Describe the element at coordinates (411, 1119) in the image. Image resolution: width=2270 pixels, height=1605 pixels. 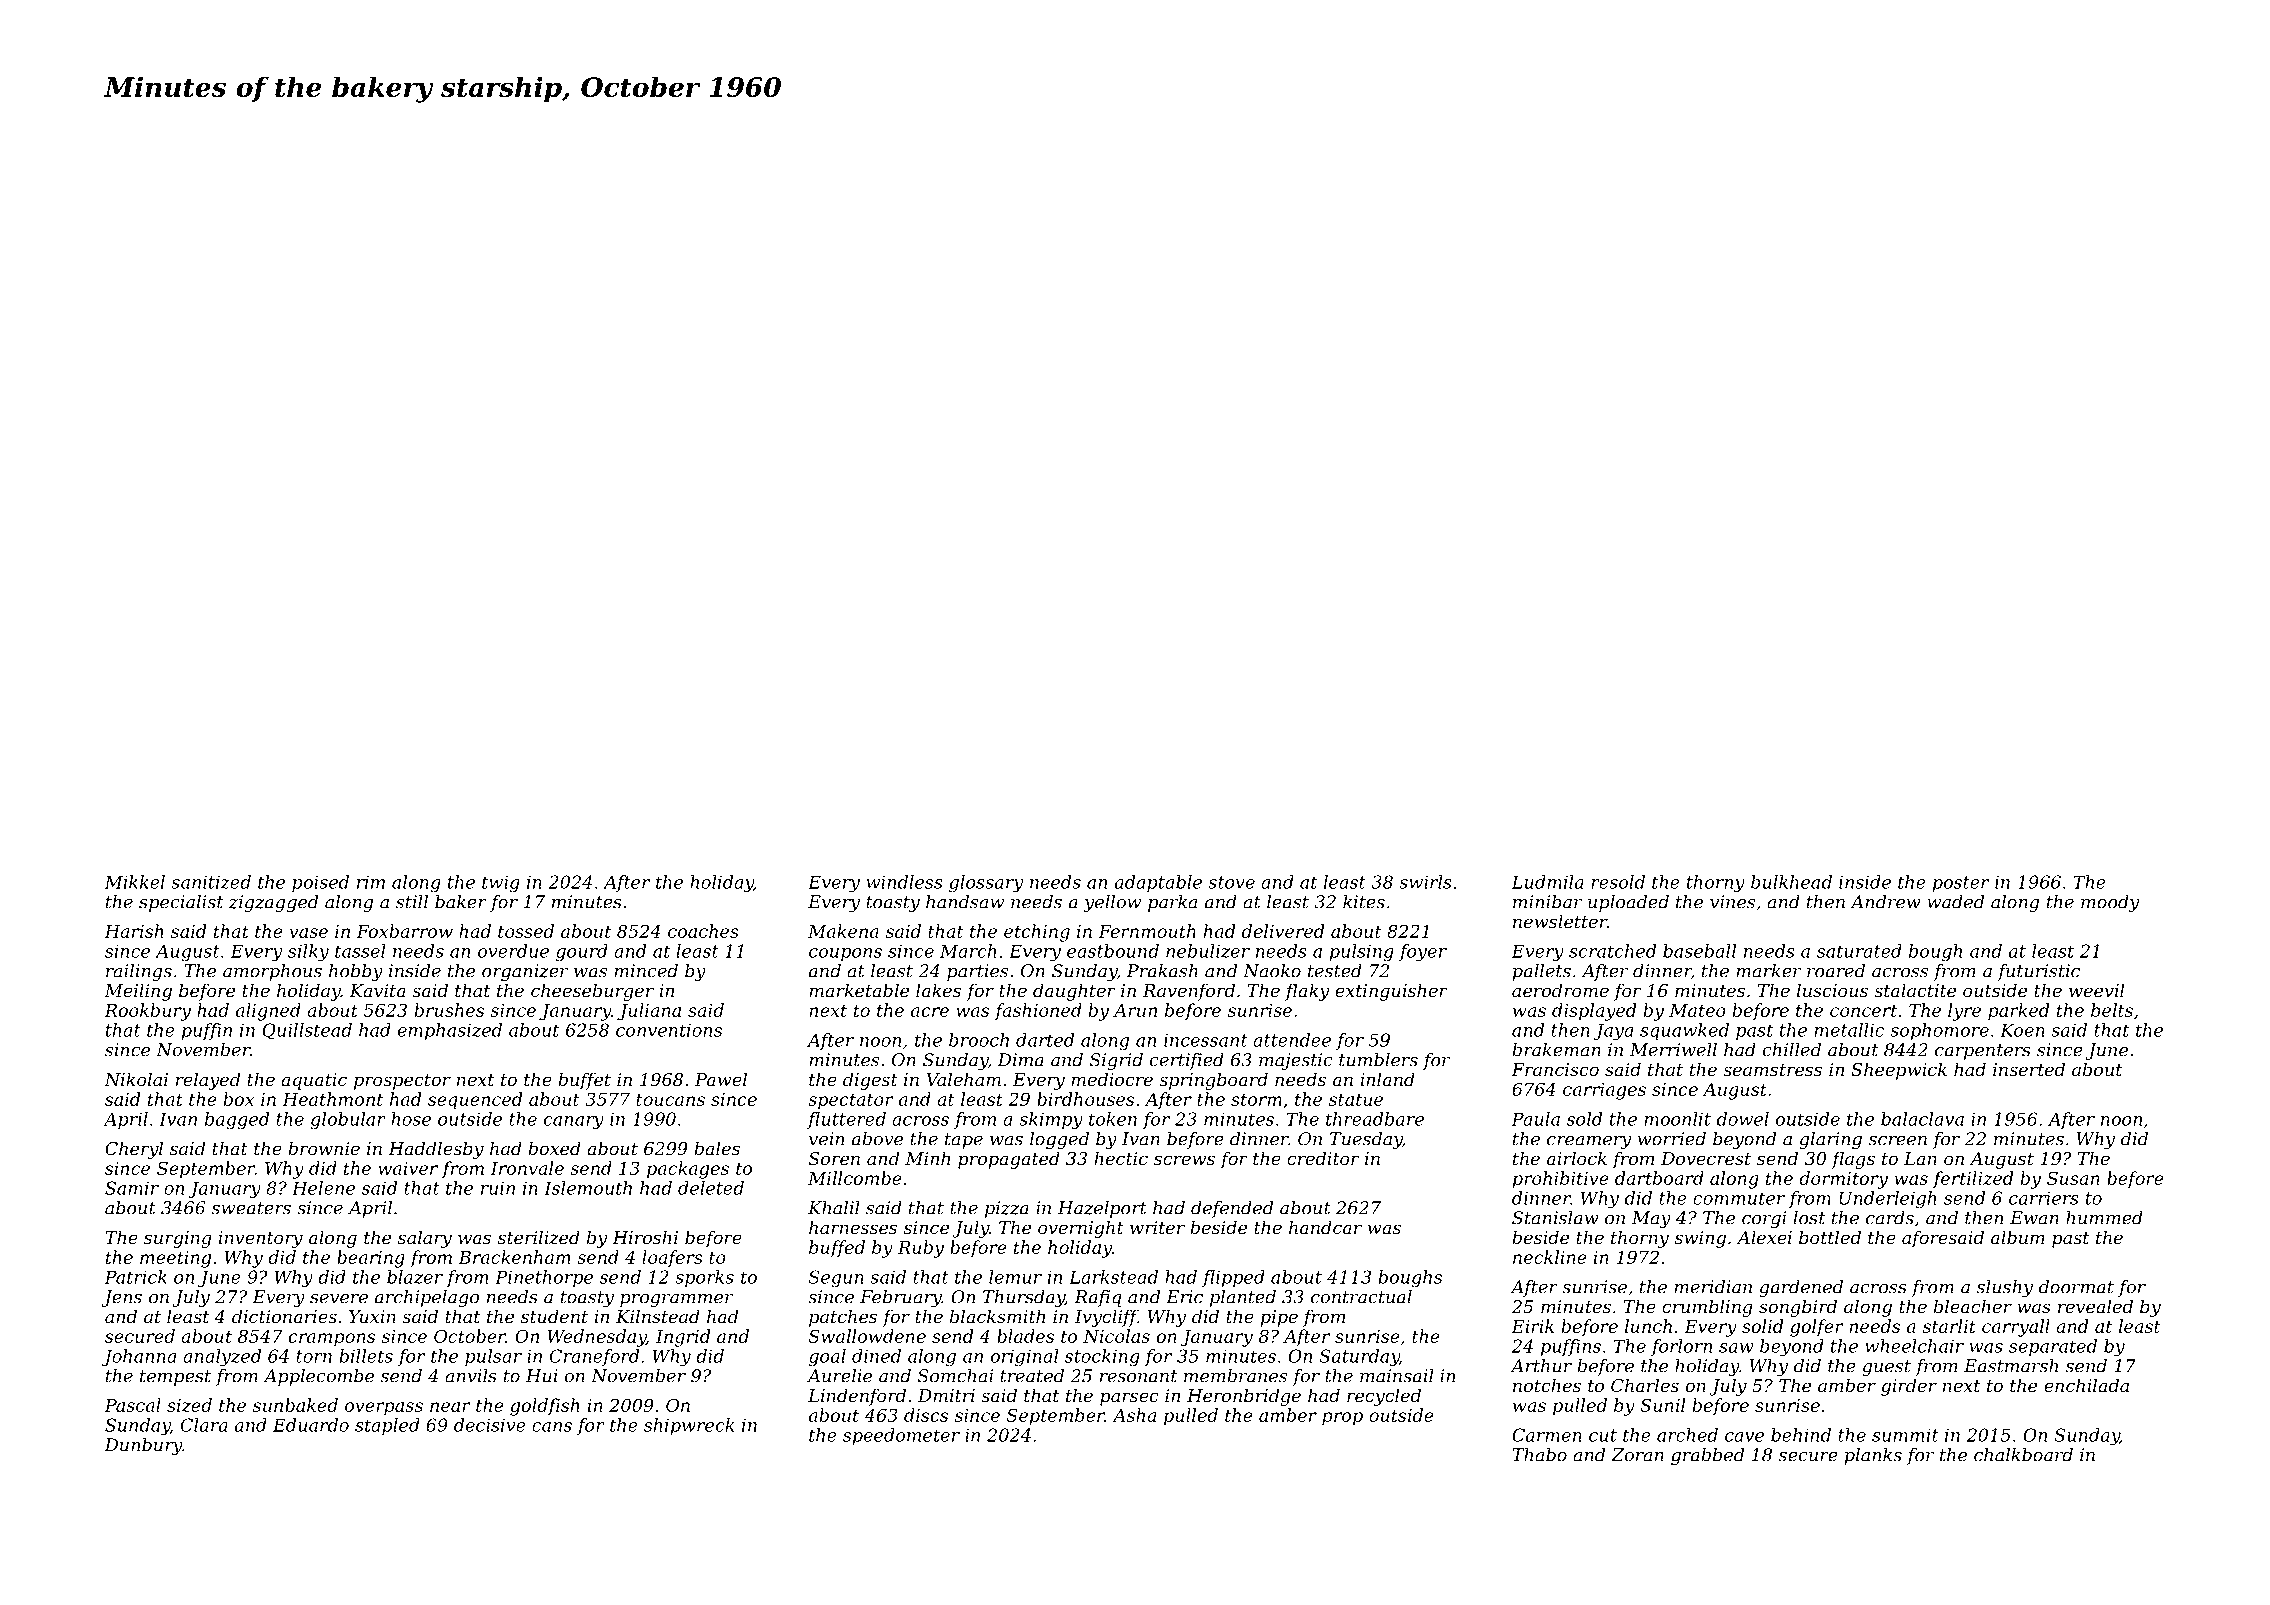
I see `hose` at that location.
